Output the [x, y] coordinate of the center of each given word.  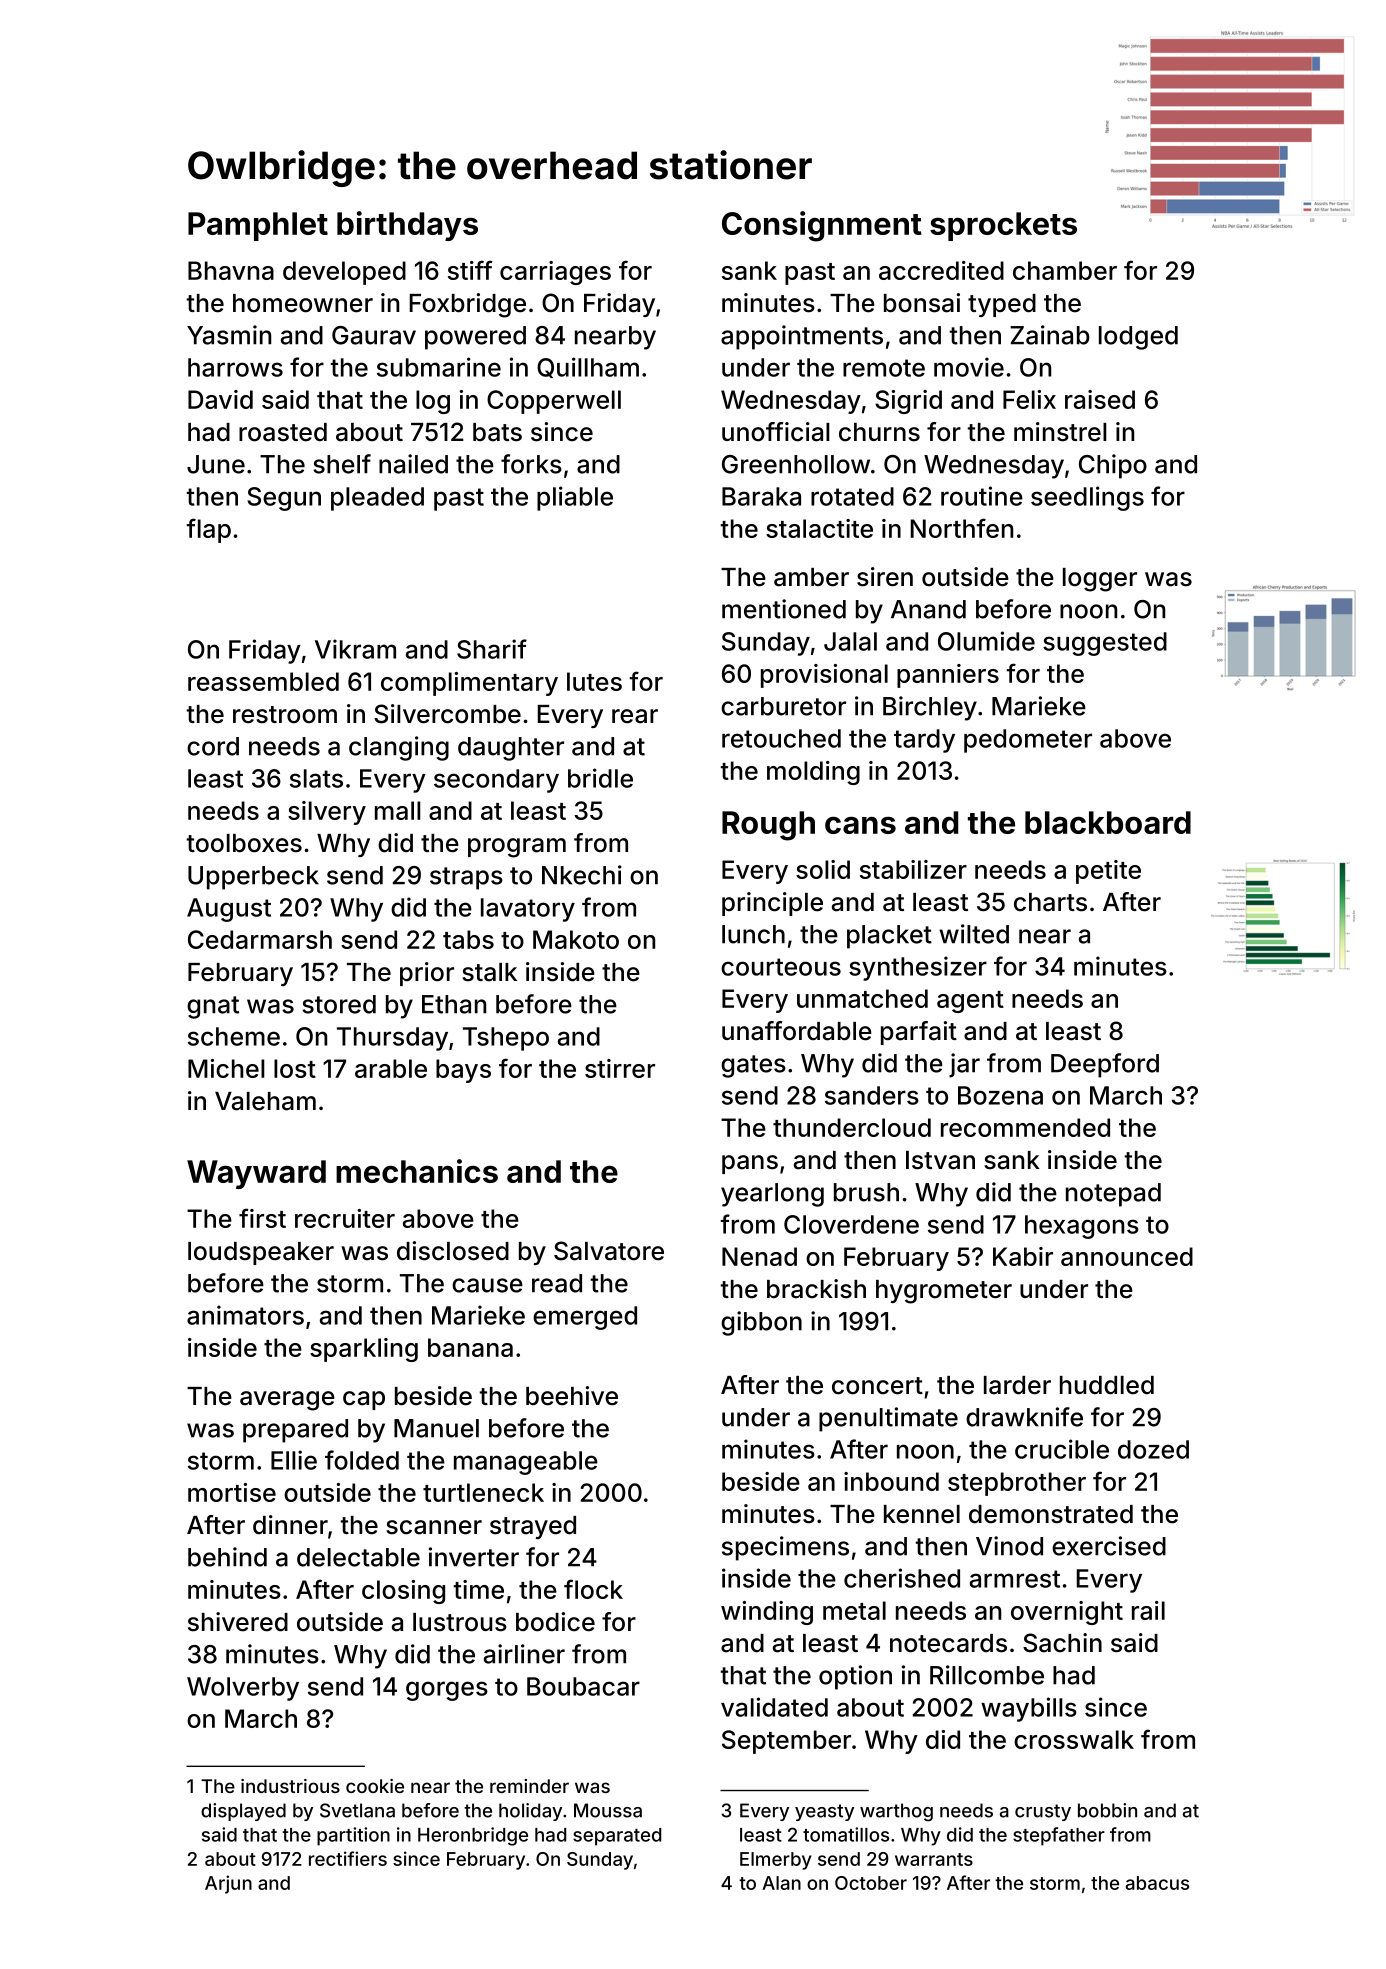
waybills [1029, 1709]
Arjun [228, 1884]
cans [860, 825]
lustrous [460, 1622]
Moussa [608, 1810]
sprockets [1003, 226]
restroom [285, 715]
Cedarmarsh [260, 939]
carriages [555, 273]
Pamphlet [258, 226]
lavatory [528, 910]
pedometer [1028, 741]
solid [823, 869]
